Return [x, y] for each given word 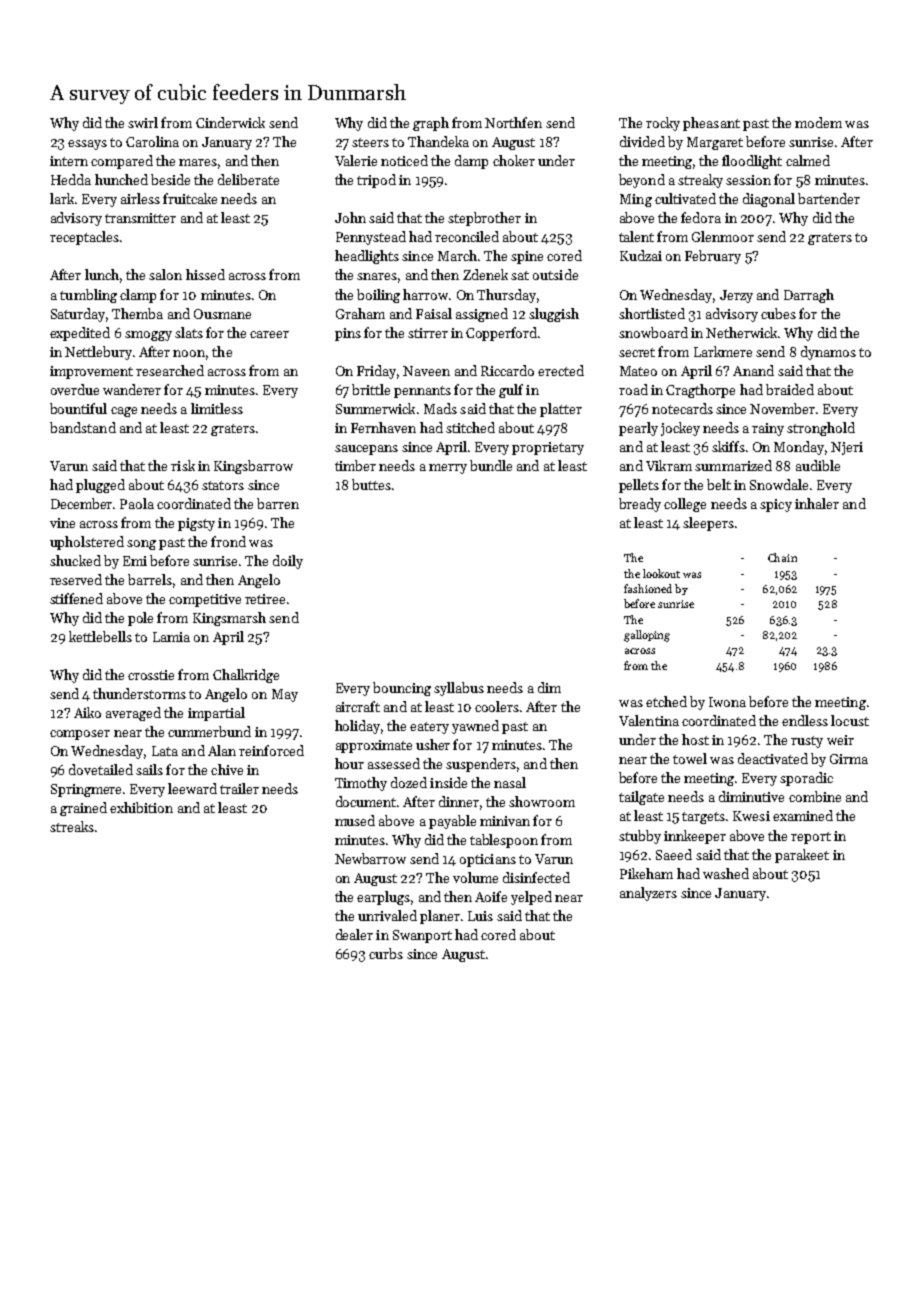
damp [471, 162]
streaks [72, 826]
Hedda [71, 179]
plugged [100, 486]
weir [840, 740]
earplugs [383, 898]
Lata [165, 751]
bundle [491, 465]
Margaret [715, 143]
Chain [782, 557]
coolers [497, 706]
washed [726, 873]
